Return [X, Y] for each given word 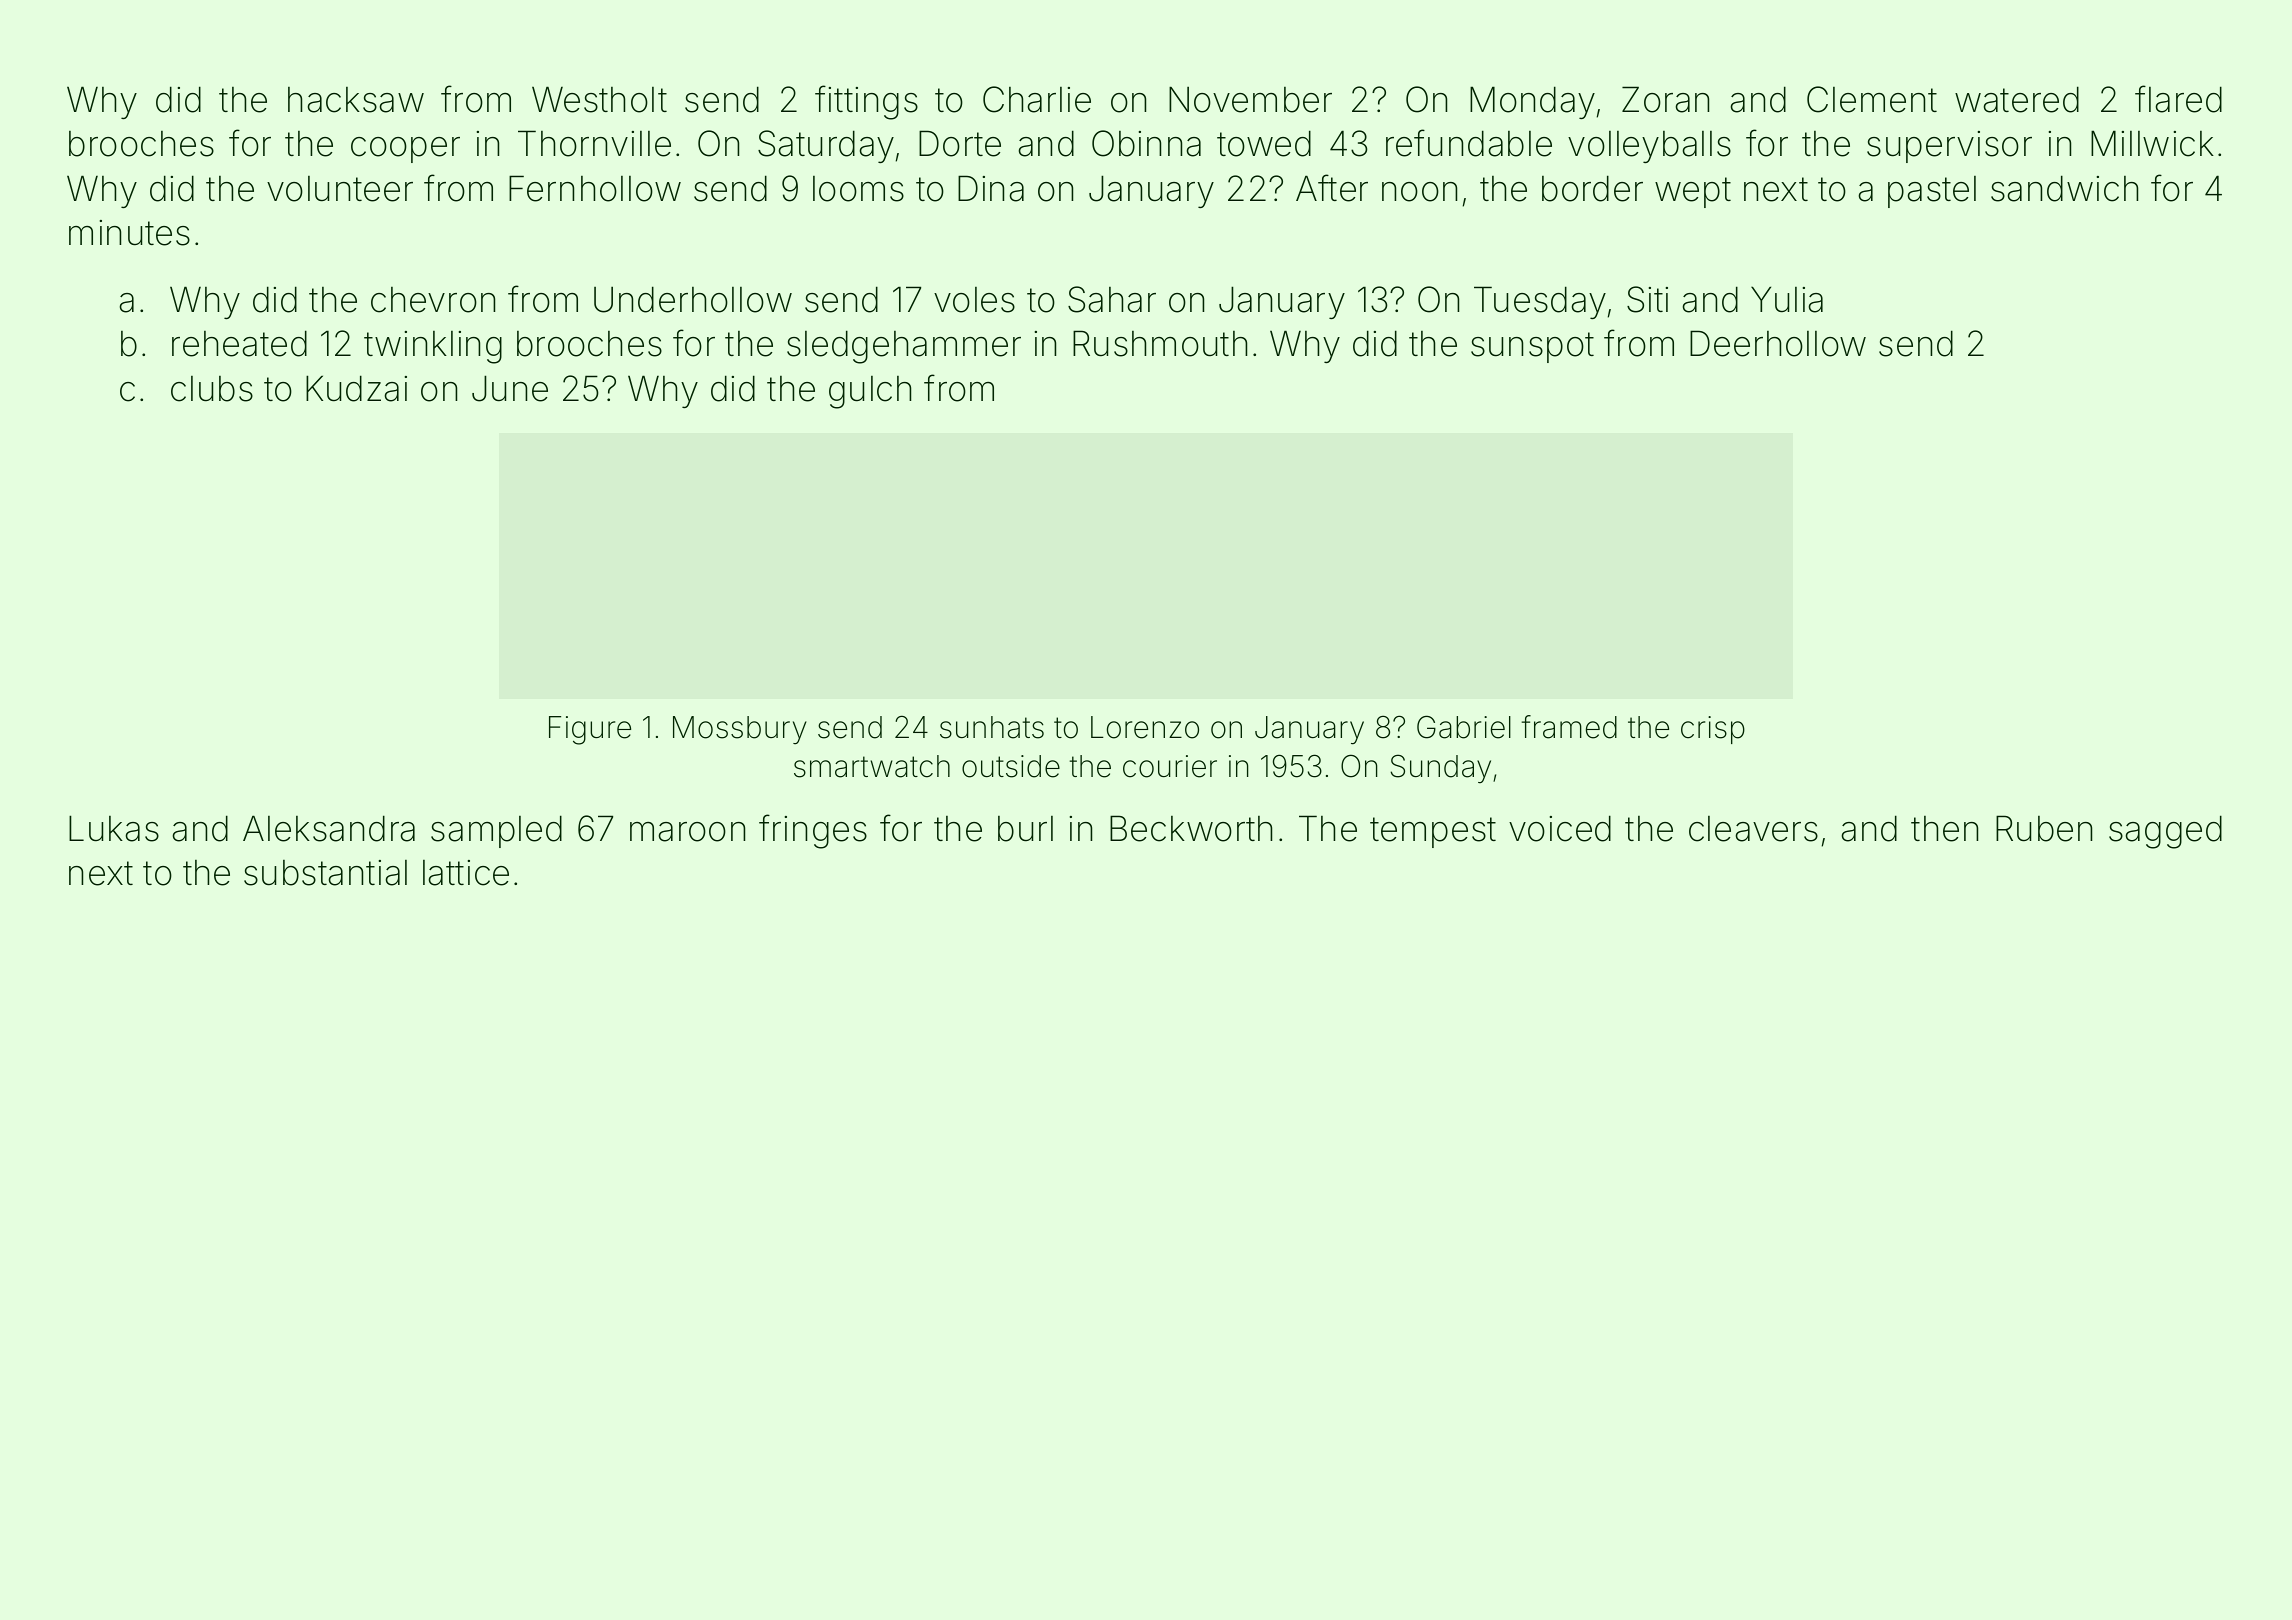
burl [1025, 829]
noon [1419, 192]
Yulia [1787, 299]
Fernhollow [595, 188]
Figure [590, 730]
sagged [2165, 832]
